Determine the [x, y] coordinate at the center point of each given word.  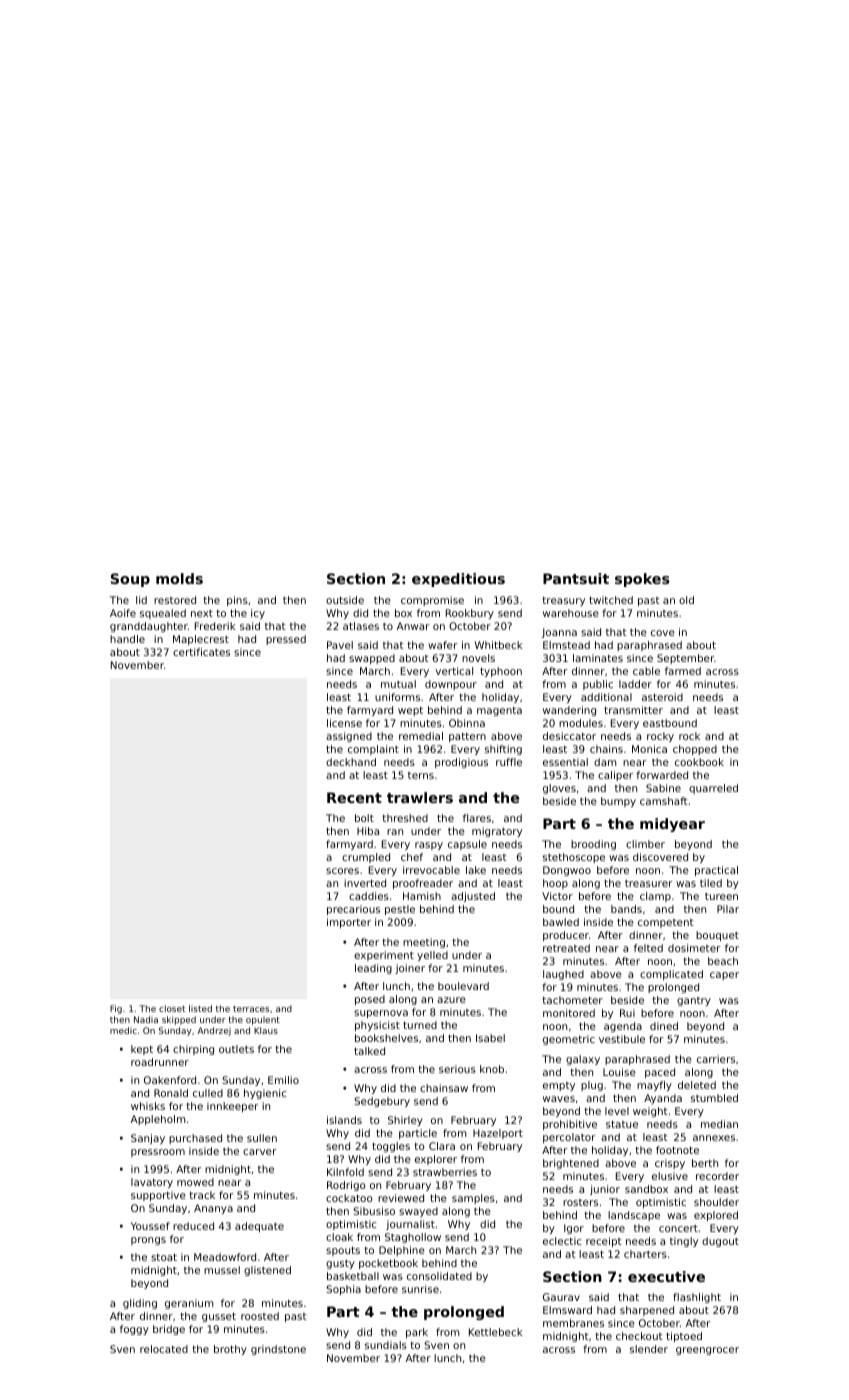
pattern [467, 737]
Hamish [422, 896]
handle [127, 639]
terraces [251, 1009]
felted [648, 948]
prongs [148, 1241]
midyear [672, 825]
